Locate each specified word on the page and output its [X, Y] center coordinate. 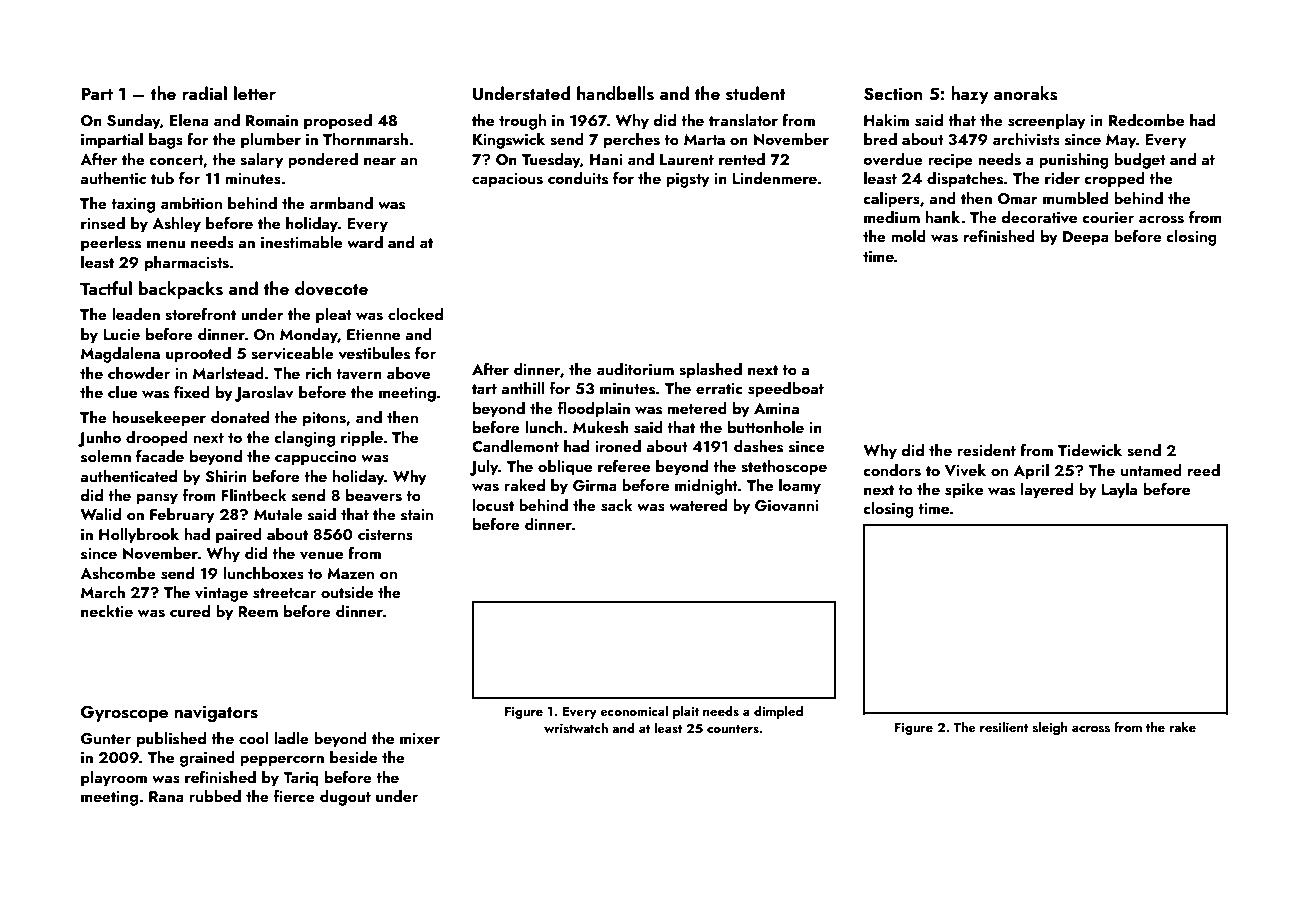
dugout [345, 798]
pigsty [688, 180]
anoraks [1025, 93]
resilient [1004, 727]
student [755, 93]
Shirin [226, 476]
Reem [258, 611]
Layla [1119, 491]
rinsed [103, 223]
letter [255, 93]
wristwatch [576, 728]
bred [880, 139]
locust [493, 505]
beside [353, 757]
